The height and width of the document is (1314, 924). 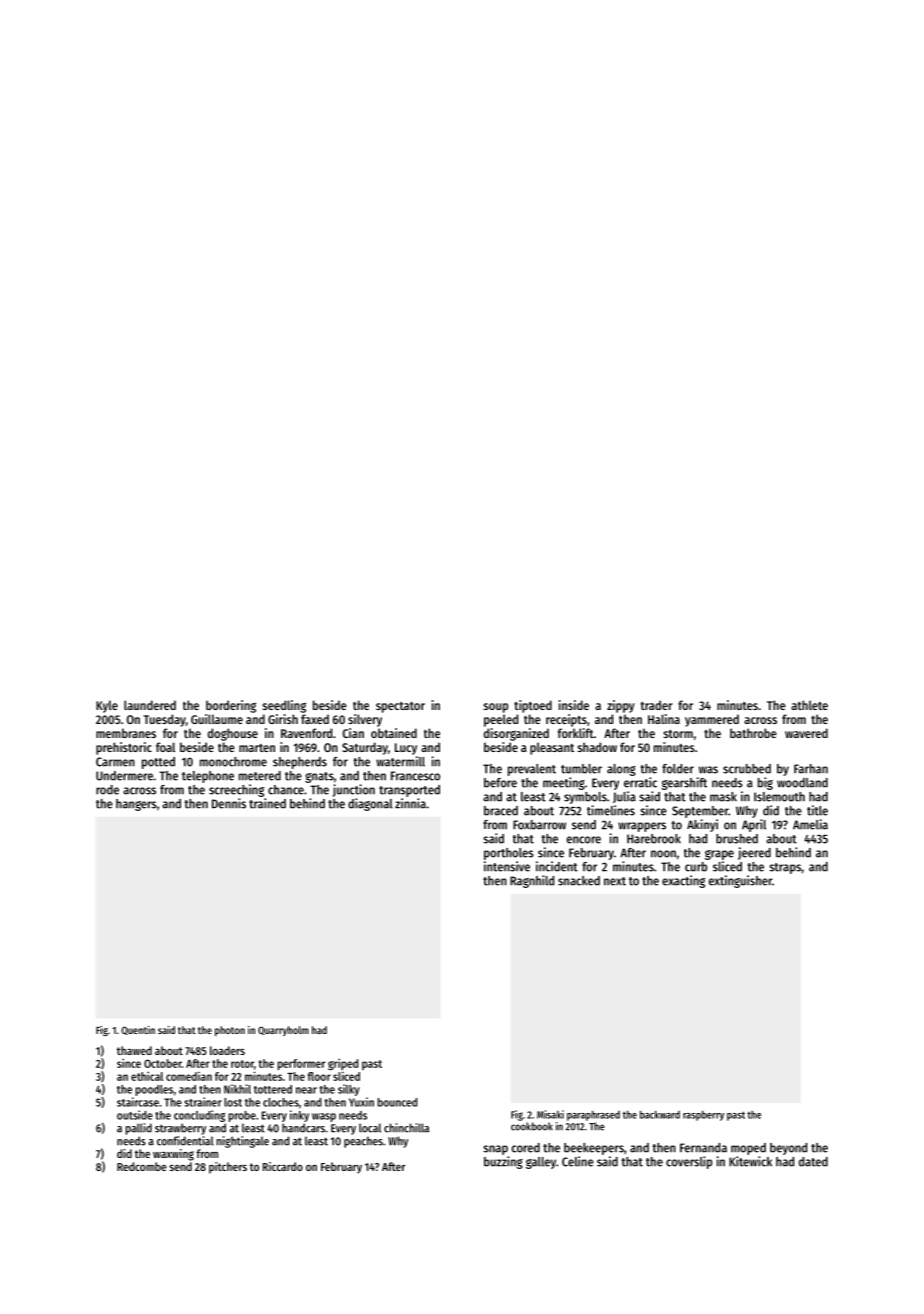 I want to click on watermill, so click(x=400, y=761).
